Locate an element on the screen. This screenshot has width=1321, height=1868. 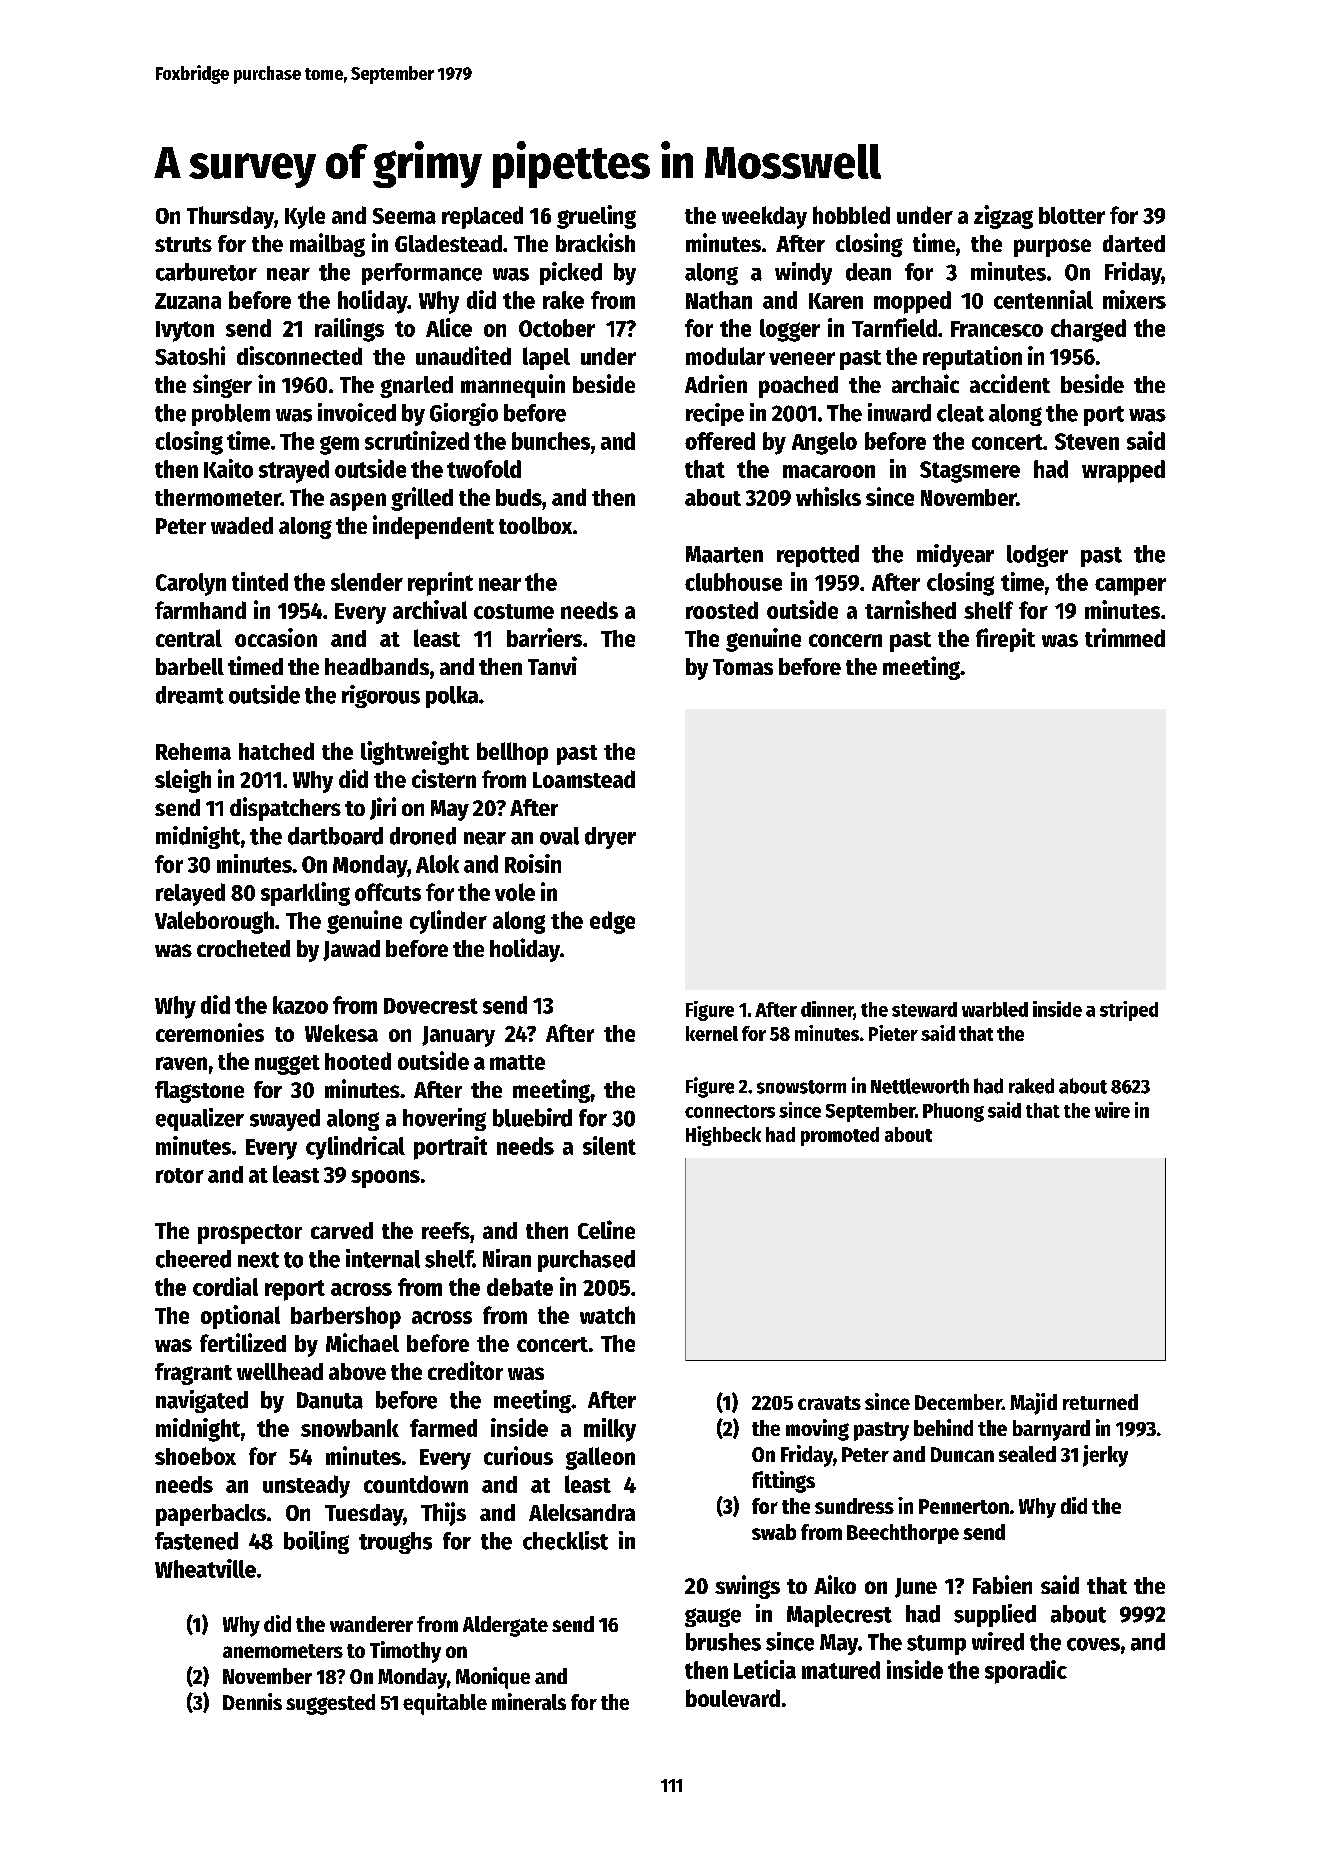
dartboard is located at coordinates (335, 836).
